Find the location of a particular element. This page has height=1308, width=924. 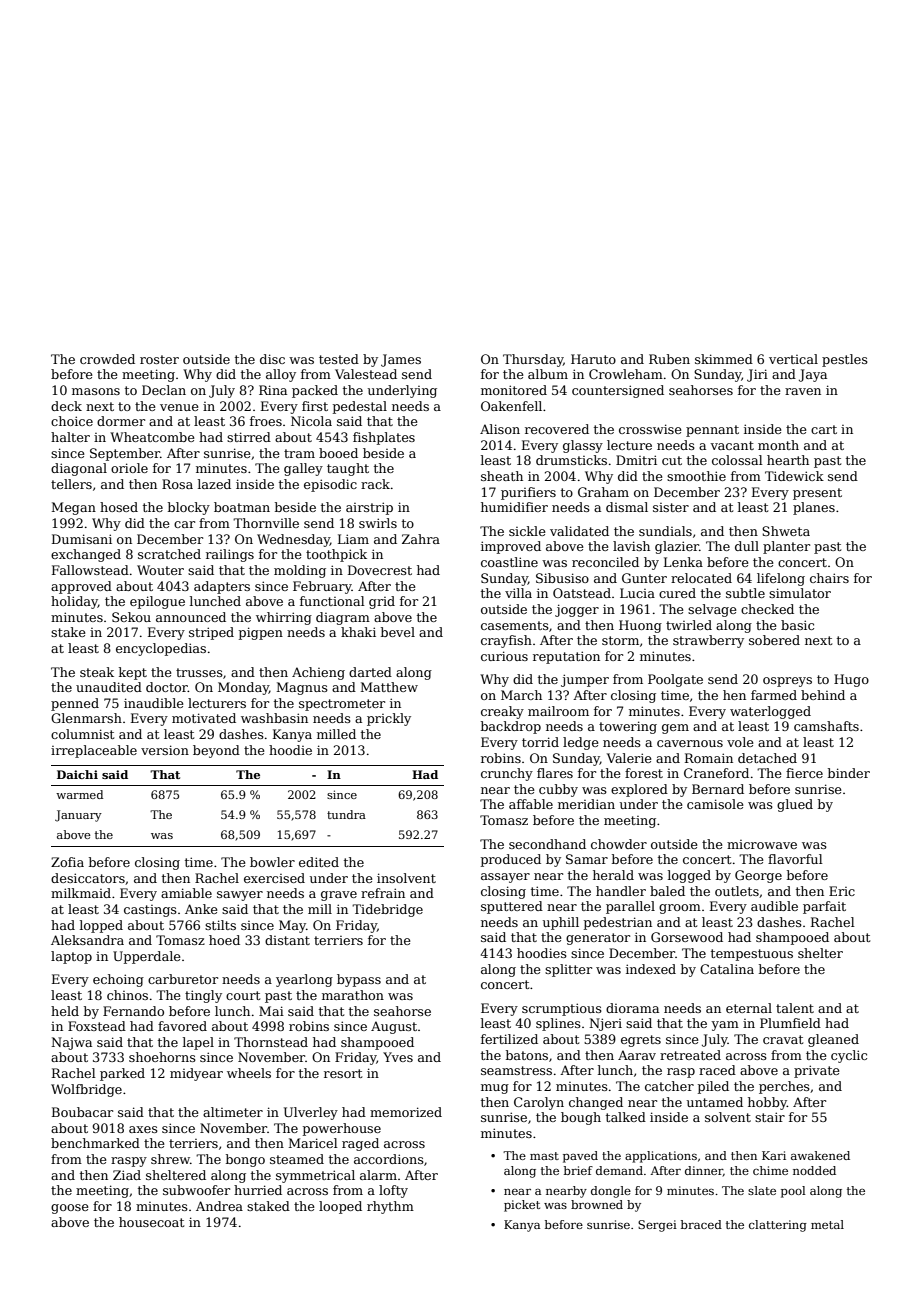

clattering is located at coordinates (778, 1226).
